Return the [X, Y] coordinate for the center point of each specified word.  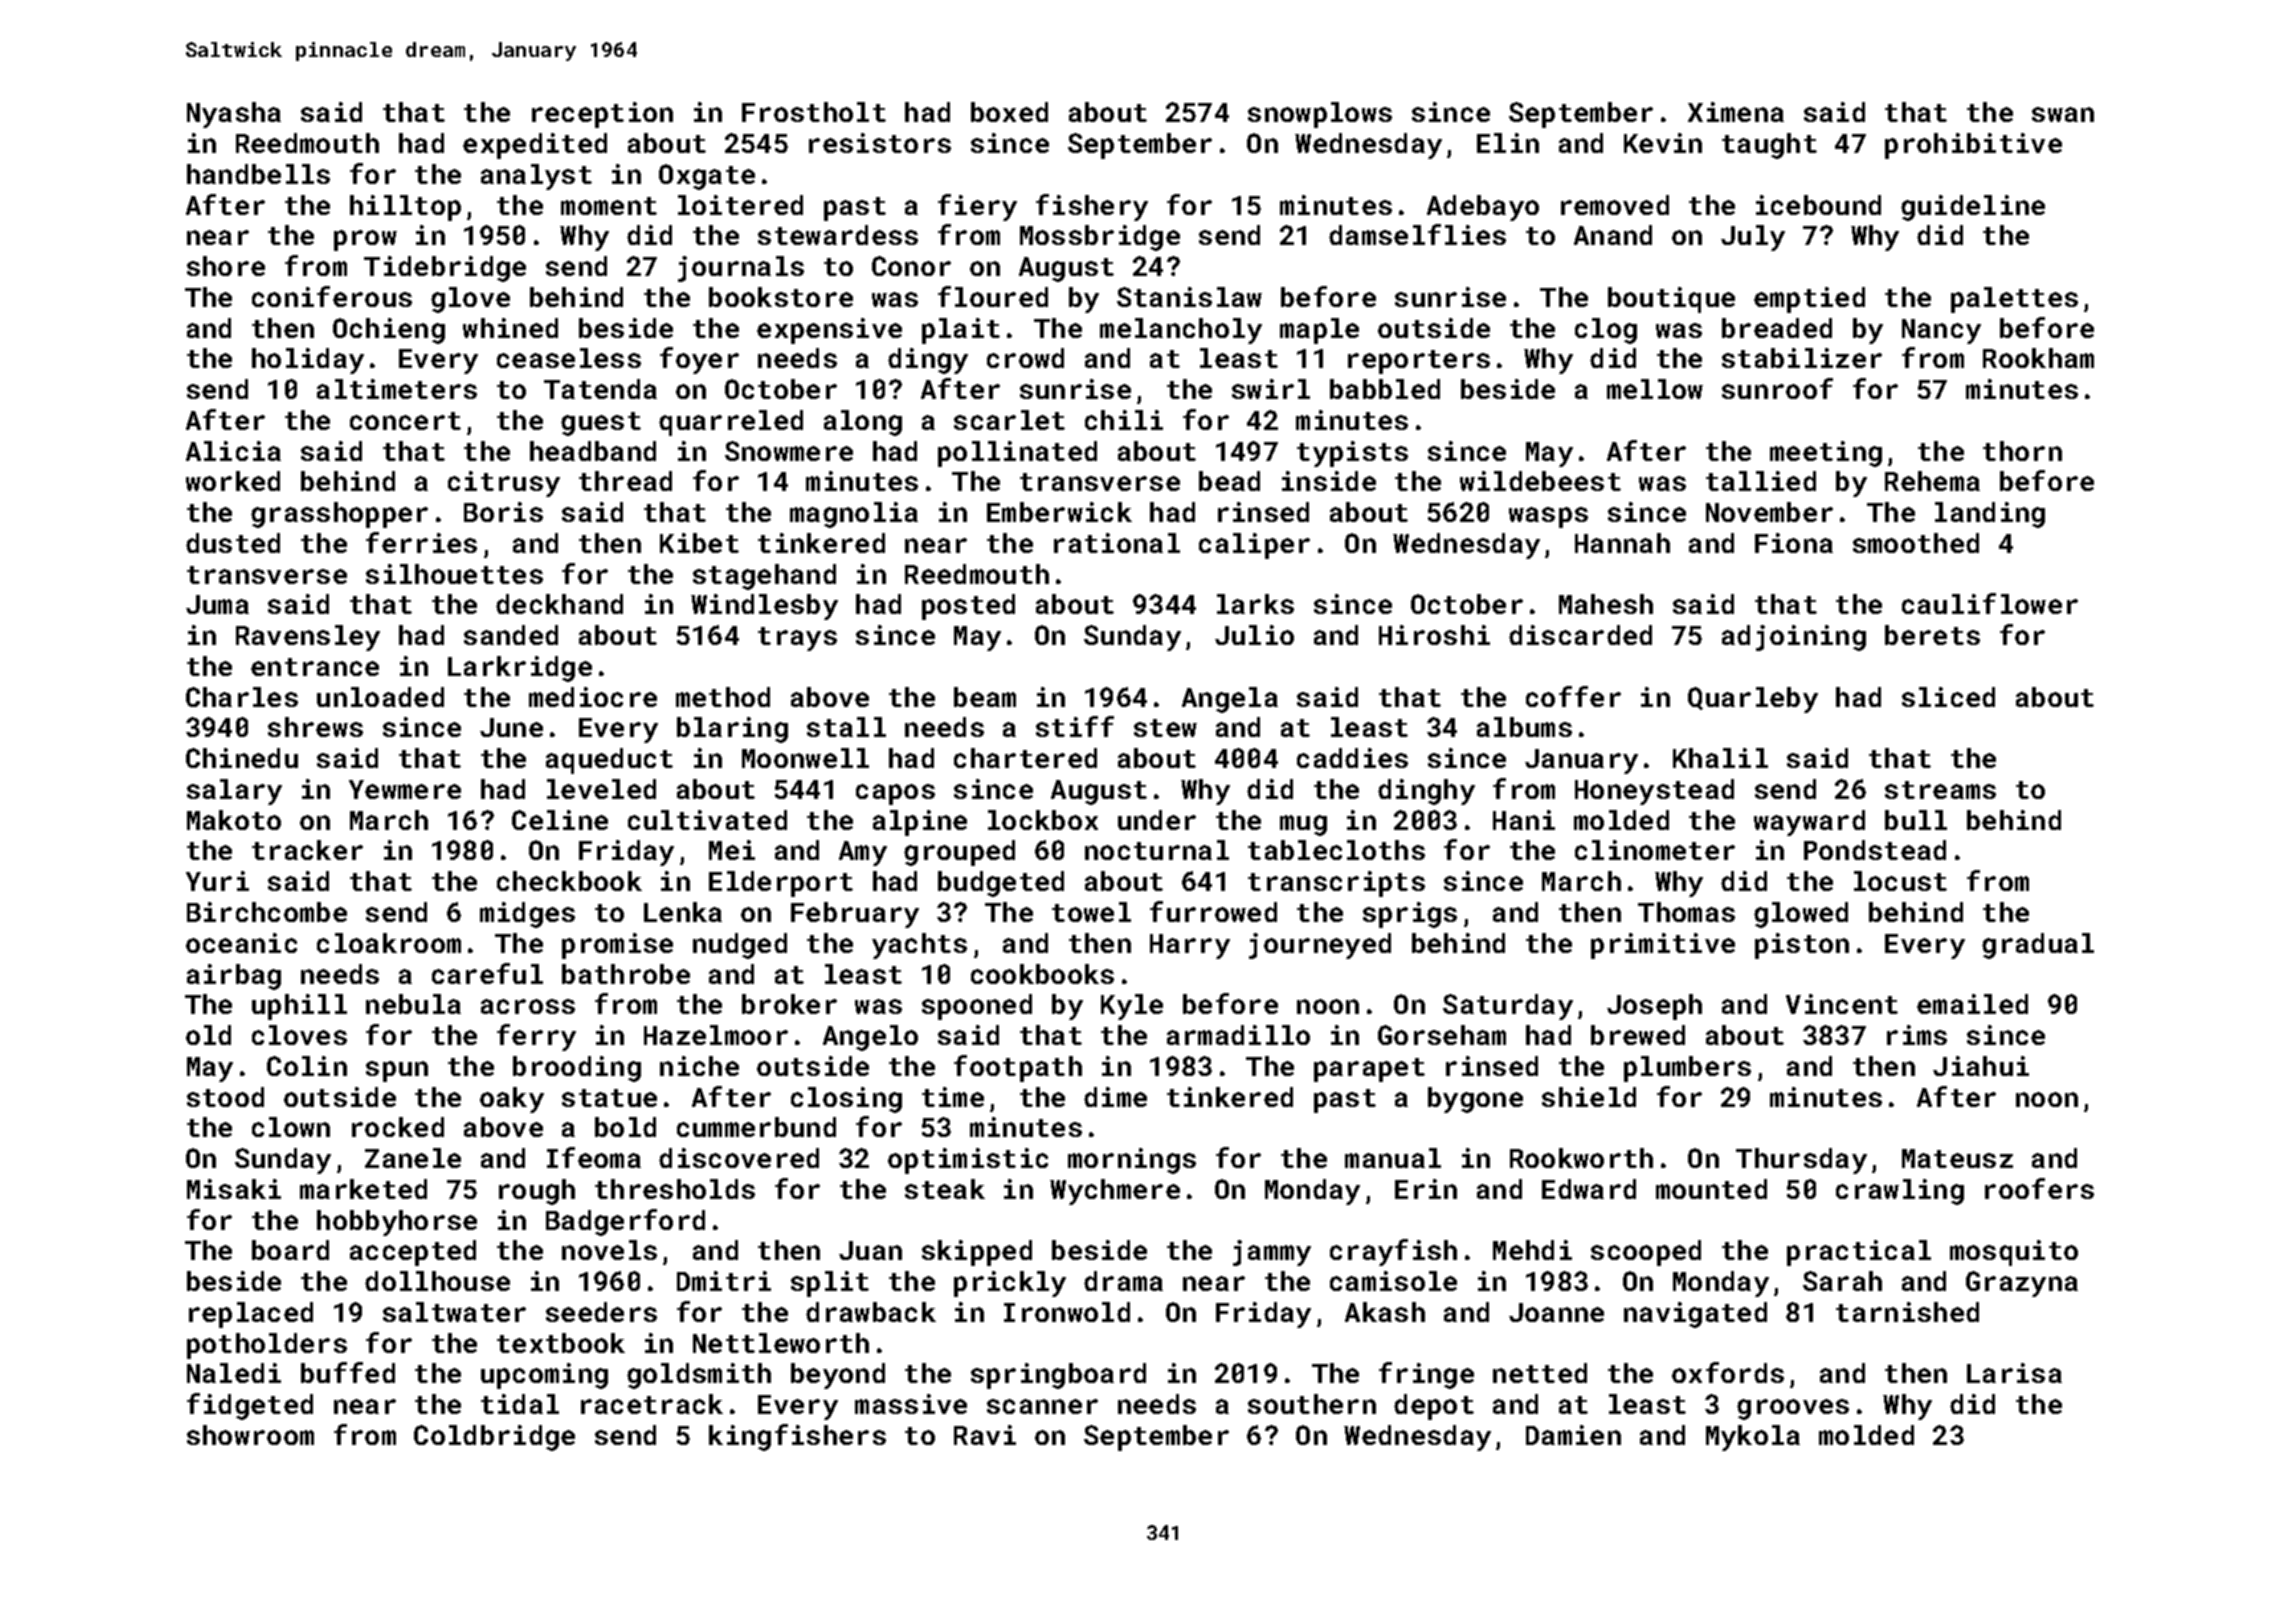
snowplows [1320, 115]
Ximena [1736, 112]
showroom [250, 1435]
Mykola [1753, 1438]
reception [602, 115]
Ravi [985, 1435]
